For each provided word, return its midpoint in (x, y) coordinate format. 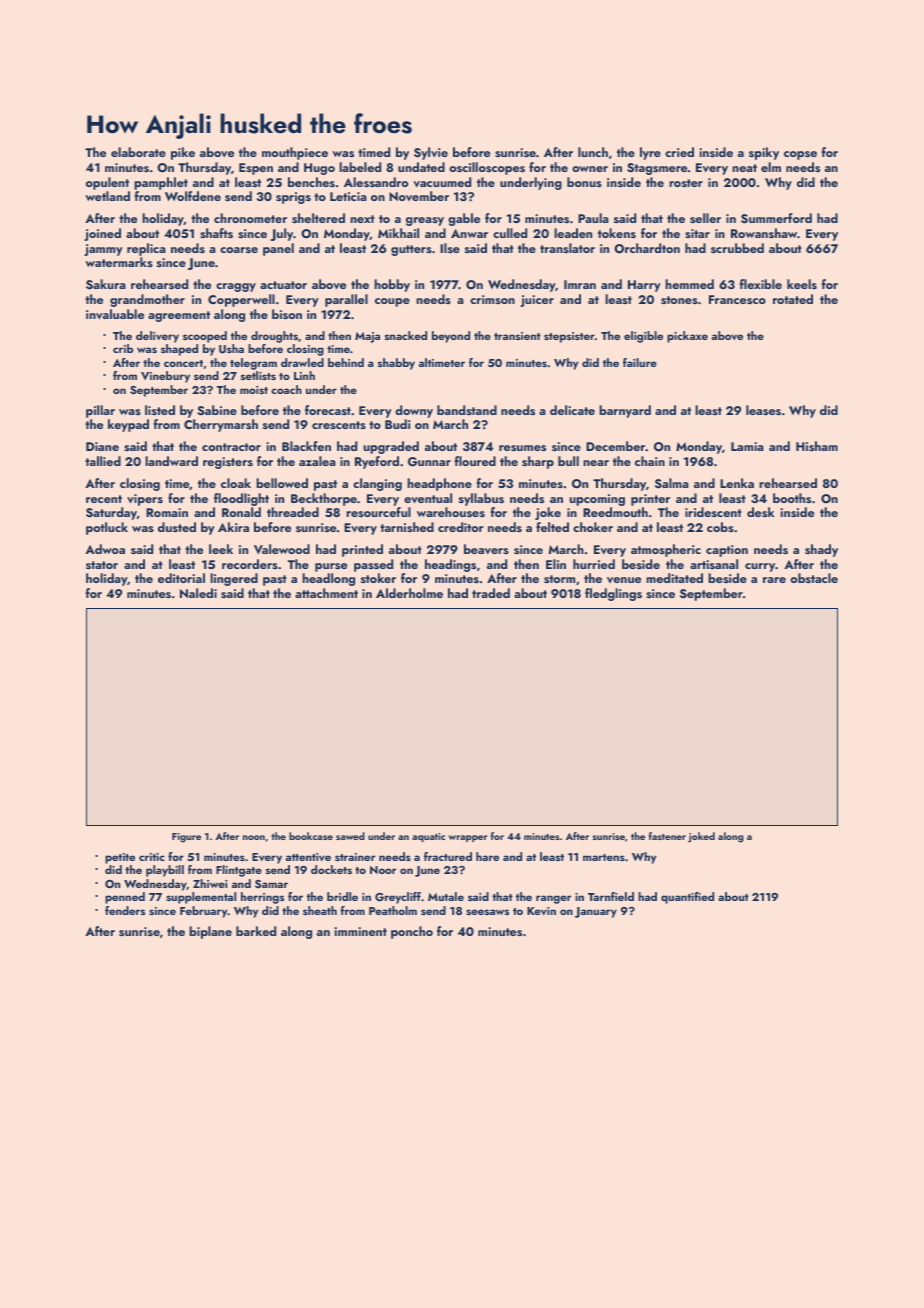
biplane (210, 932)
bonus (584, 182)
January (596, 912)
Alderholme (409, 593)
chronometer (250, 218)
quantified (687, 898)
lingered (234, 579)
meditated (674, 578)
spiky (764, 153)
